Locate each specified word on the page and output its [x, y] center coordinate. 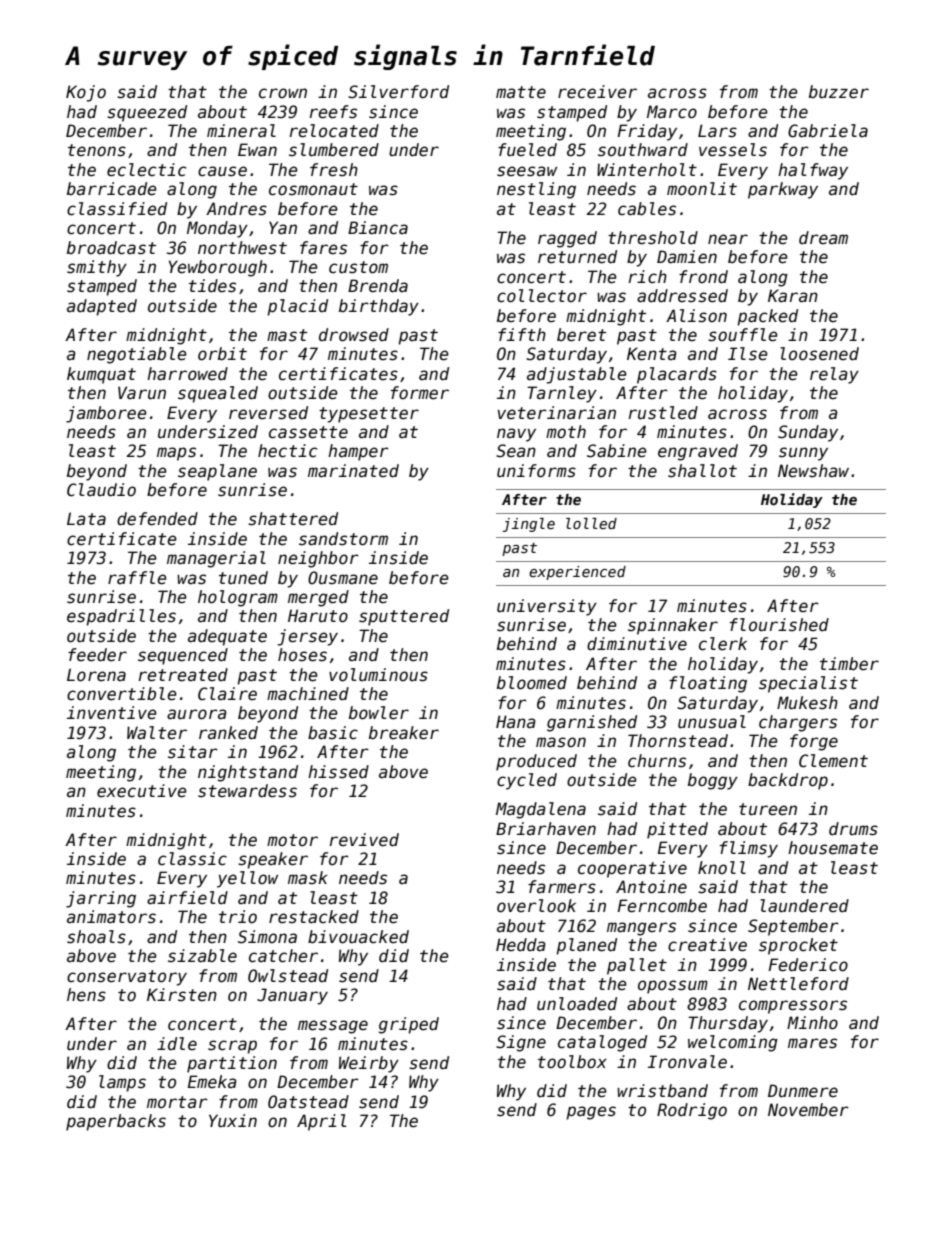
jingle [528, 525]
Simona [267, 937]
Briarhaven [546, 829]
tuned [243, 578]
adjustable [577, 375]
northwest [242, 248]
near [728, 239]
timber [849, 664]
